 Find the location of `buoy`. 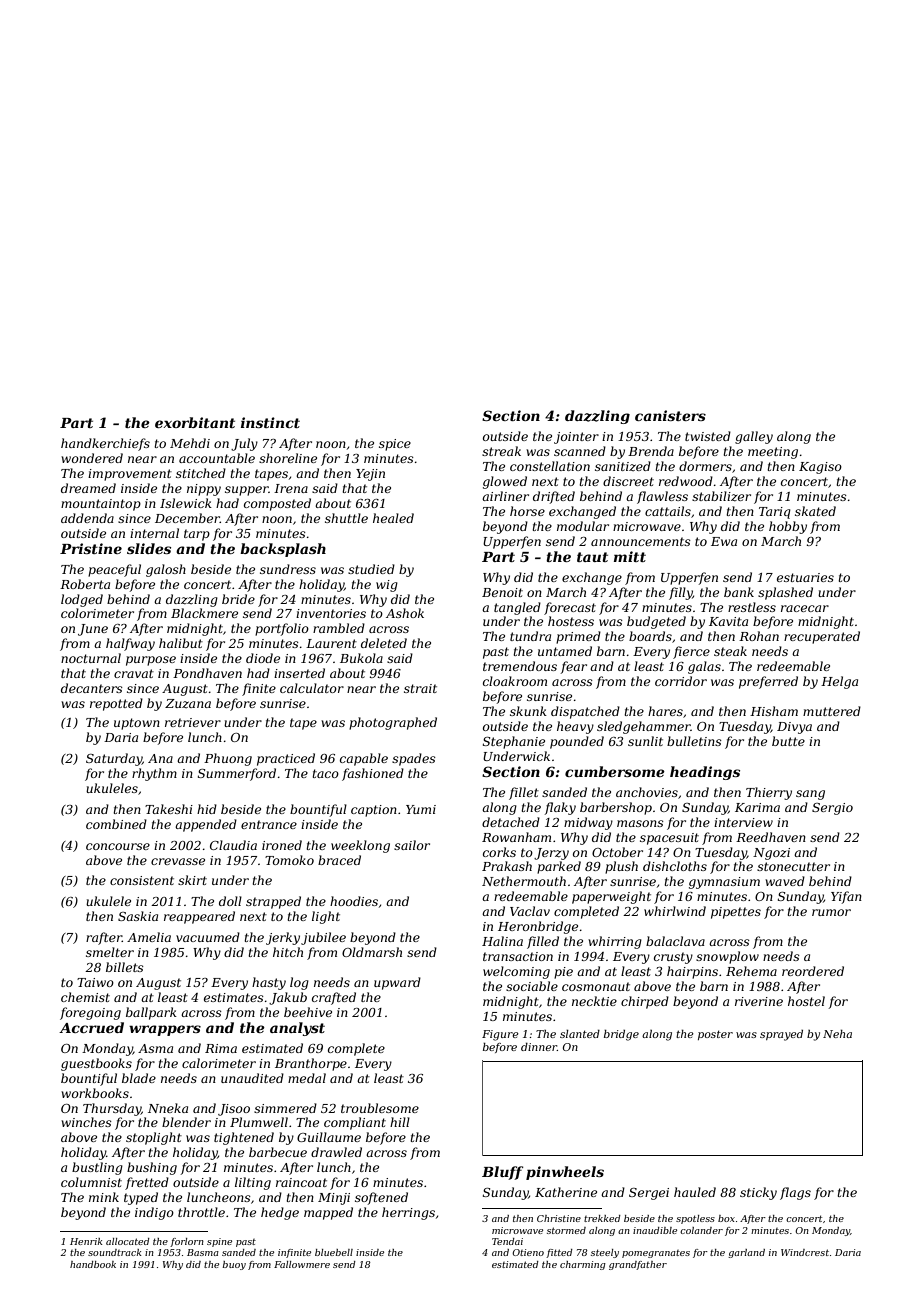

buoy is located at coordinates (234, 1265).
